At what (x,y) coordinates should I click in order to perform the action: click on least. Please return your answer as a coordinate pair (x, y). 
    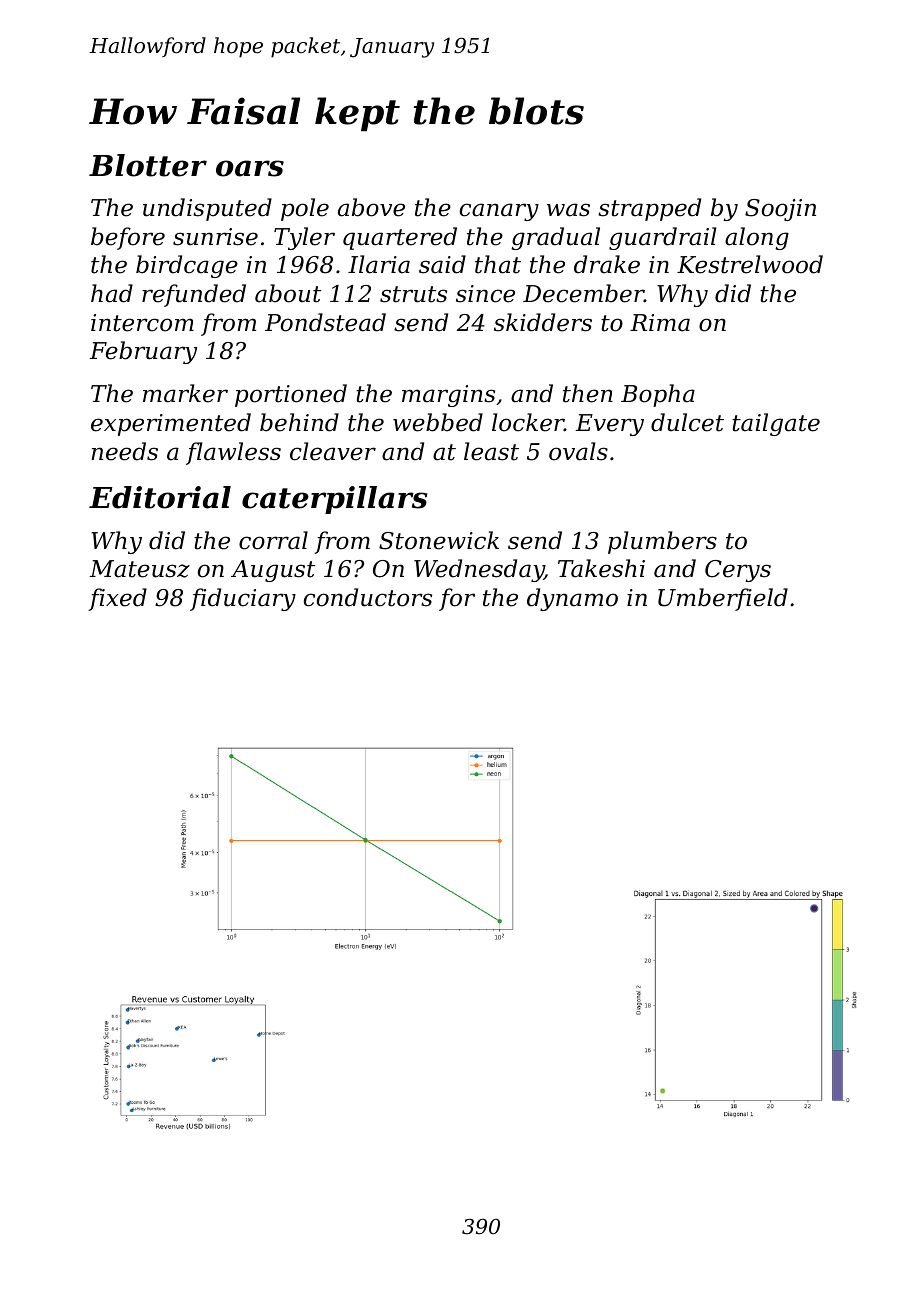
    Looking at the image, I should click on (491, 451).
